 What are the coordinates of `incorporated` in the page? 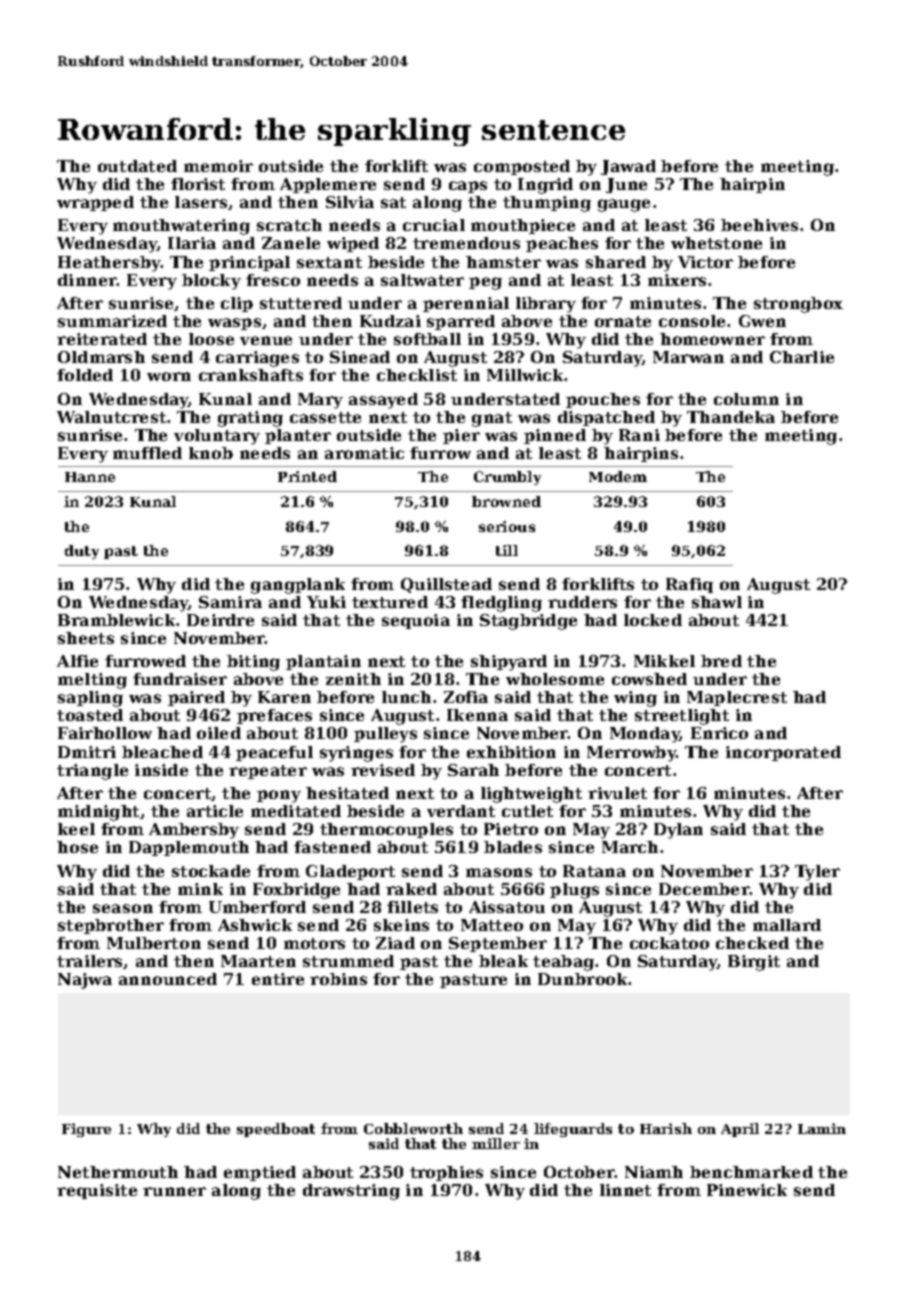 It's located at (783, 753).
